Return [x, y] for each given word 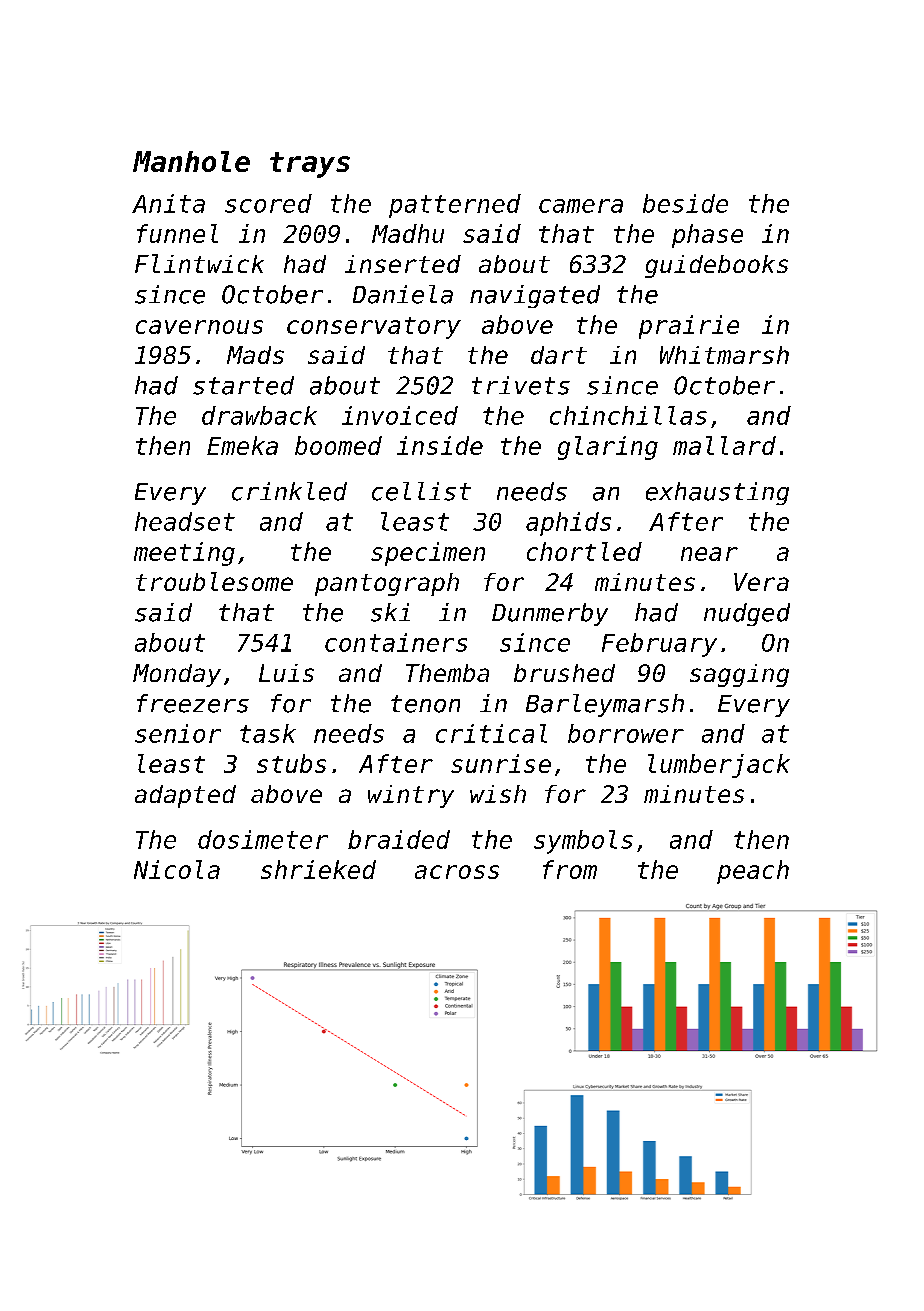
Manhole [191, 161]
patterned [455, 206]
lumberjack [719, 766]
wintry [411, 796]
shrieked [318, 869]
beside [685, 203]
